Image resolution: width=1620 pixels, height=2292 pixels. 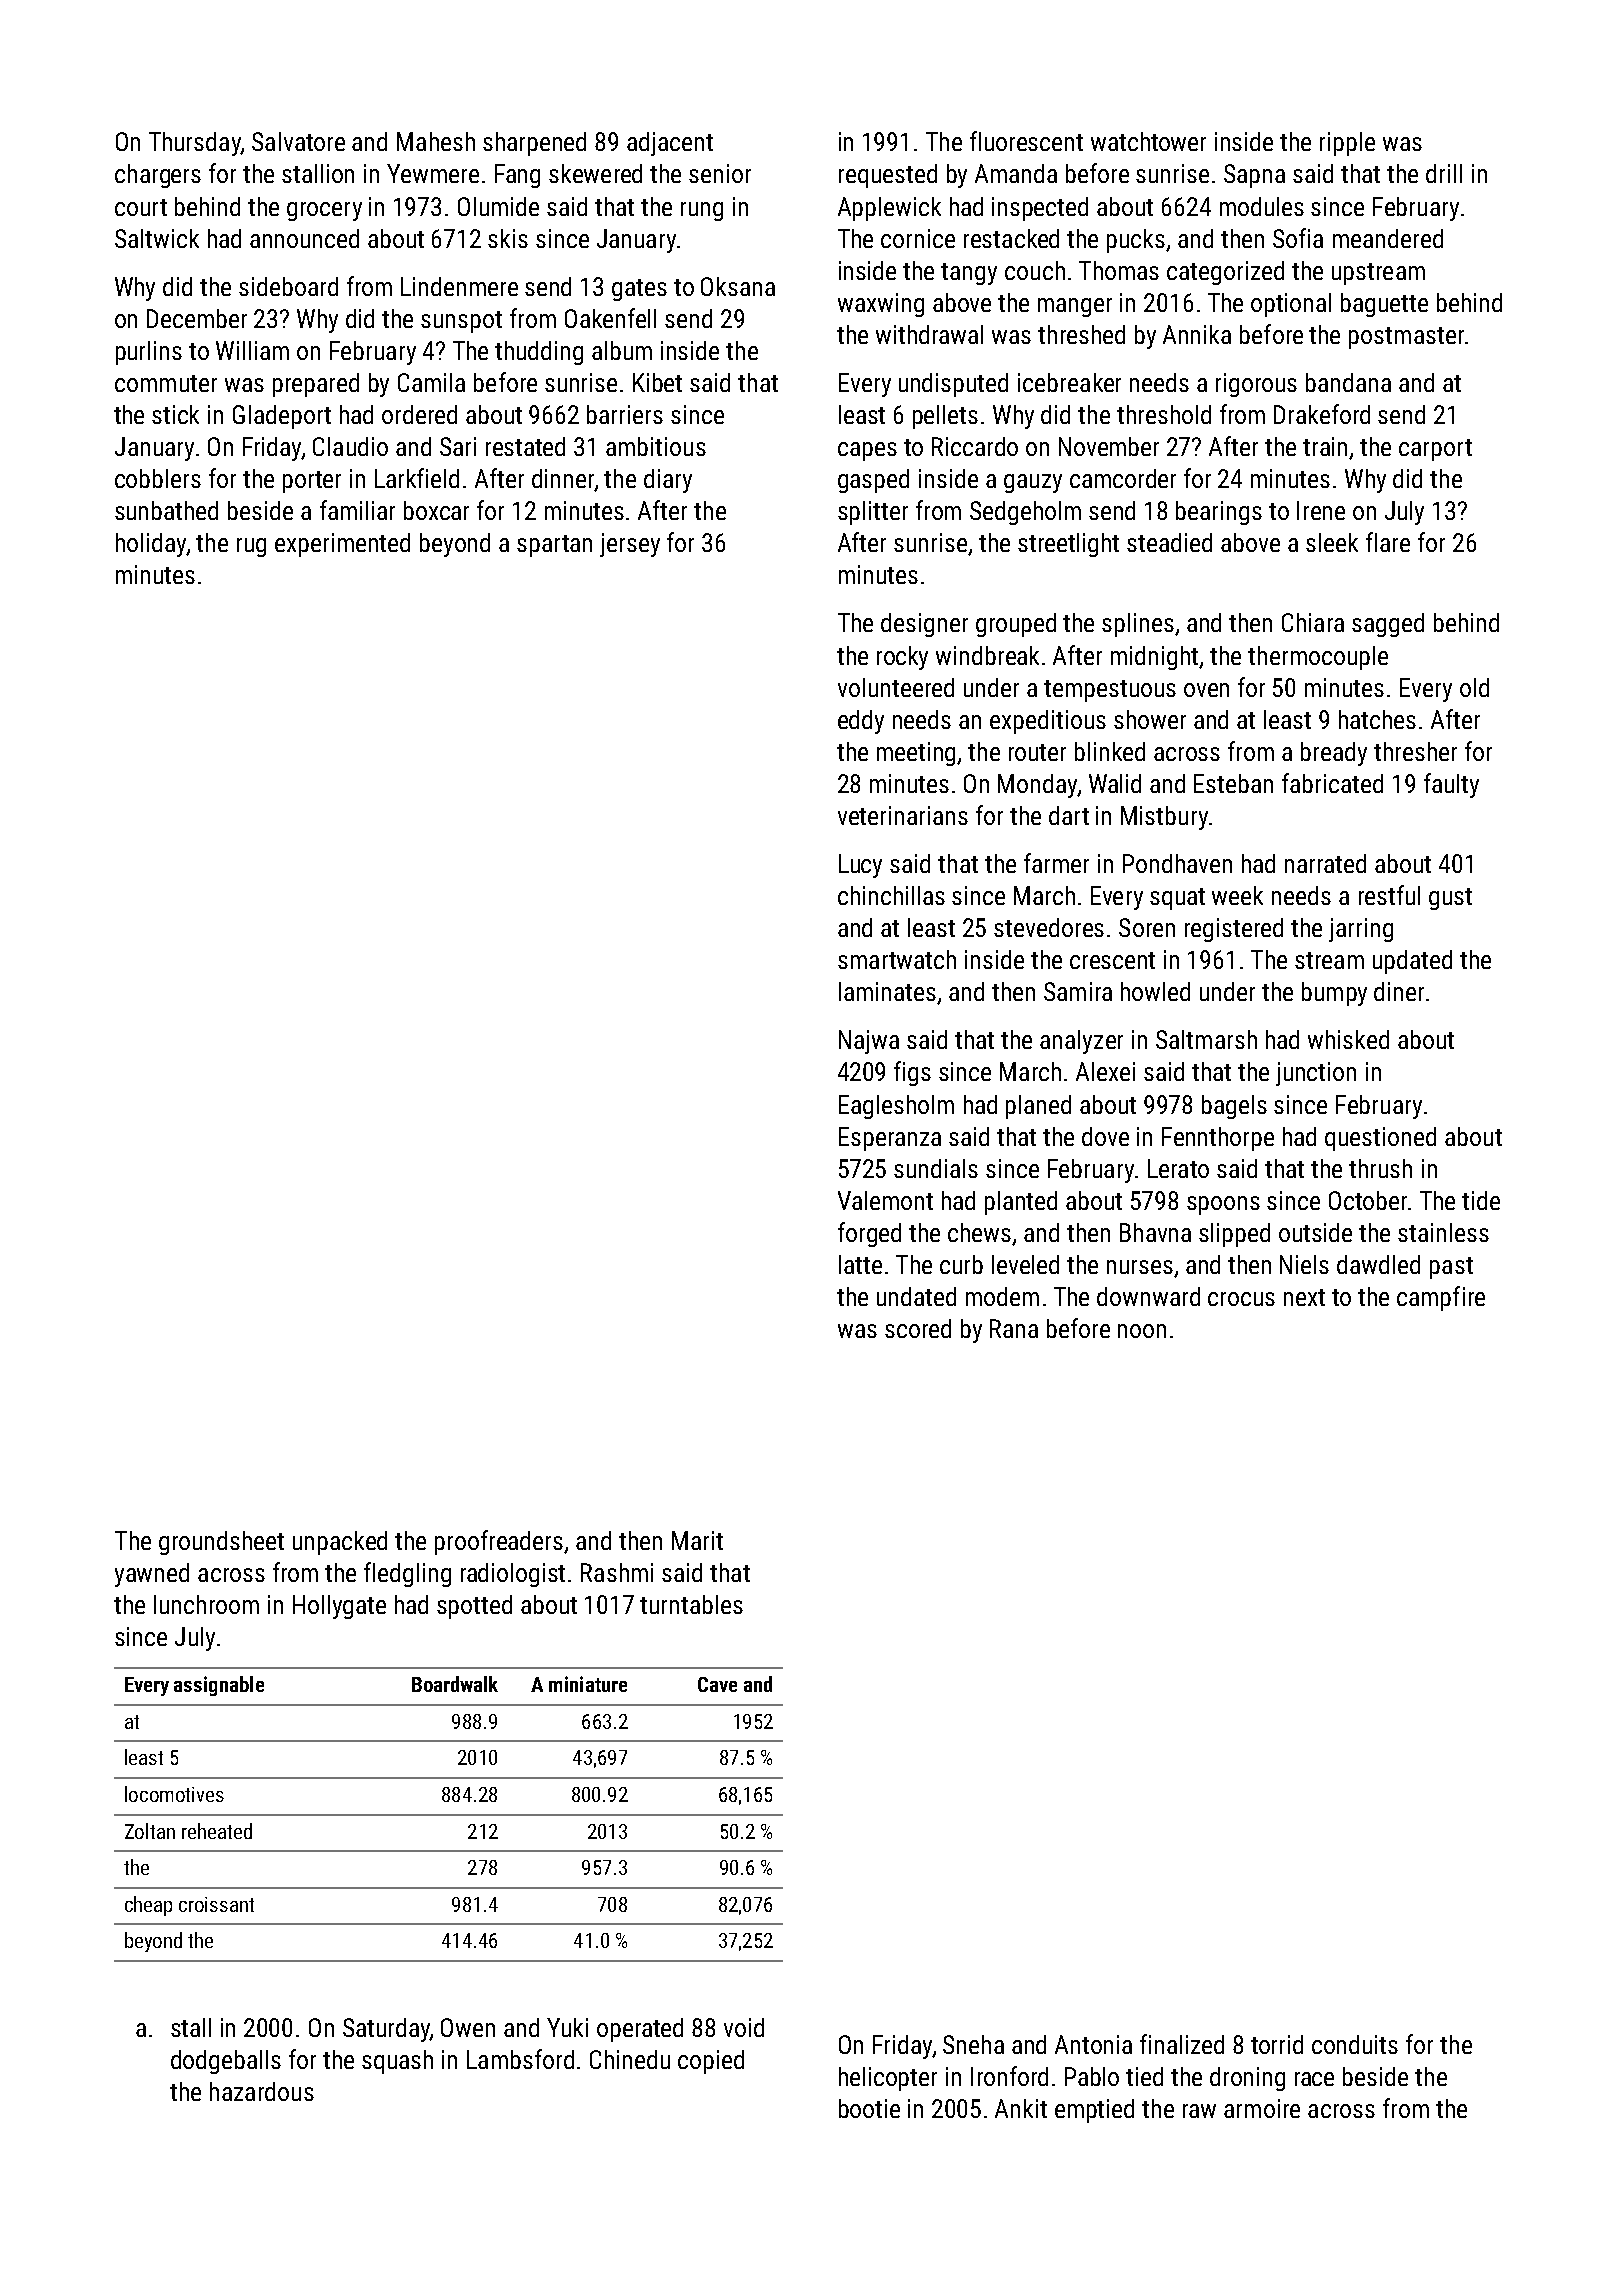 I want to click on unpacked, so click(x=340, y=1543).
